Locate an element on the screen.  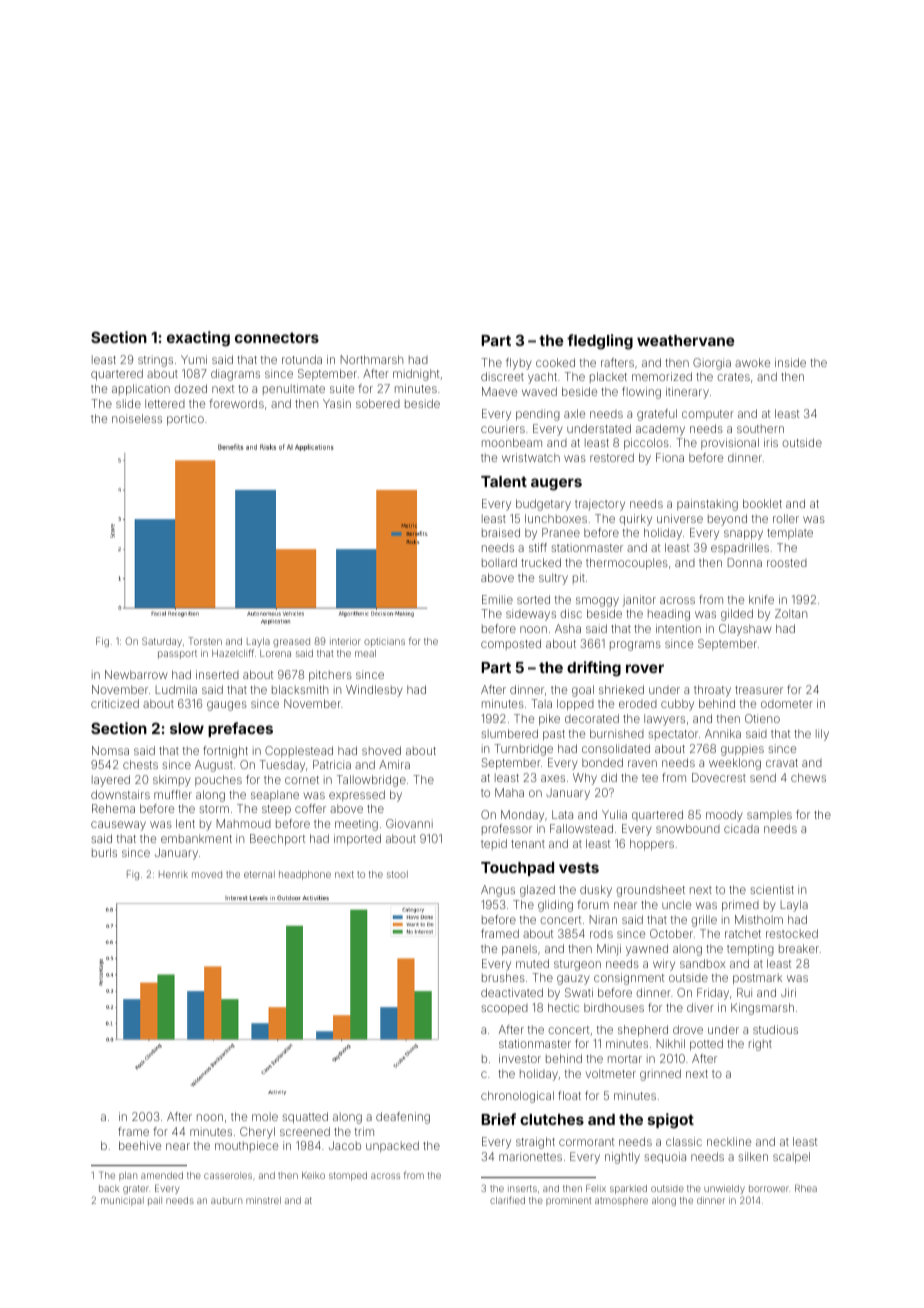
dusky is located at coordinates (596, 891).
